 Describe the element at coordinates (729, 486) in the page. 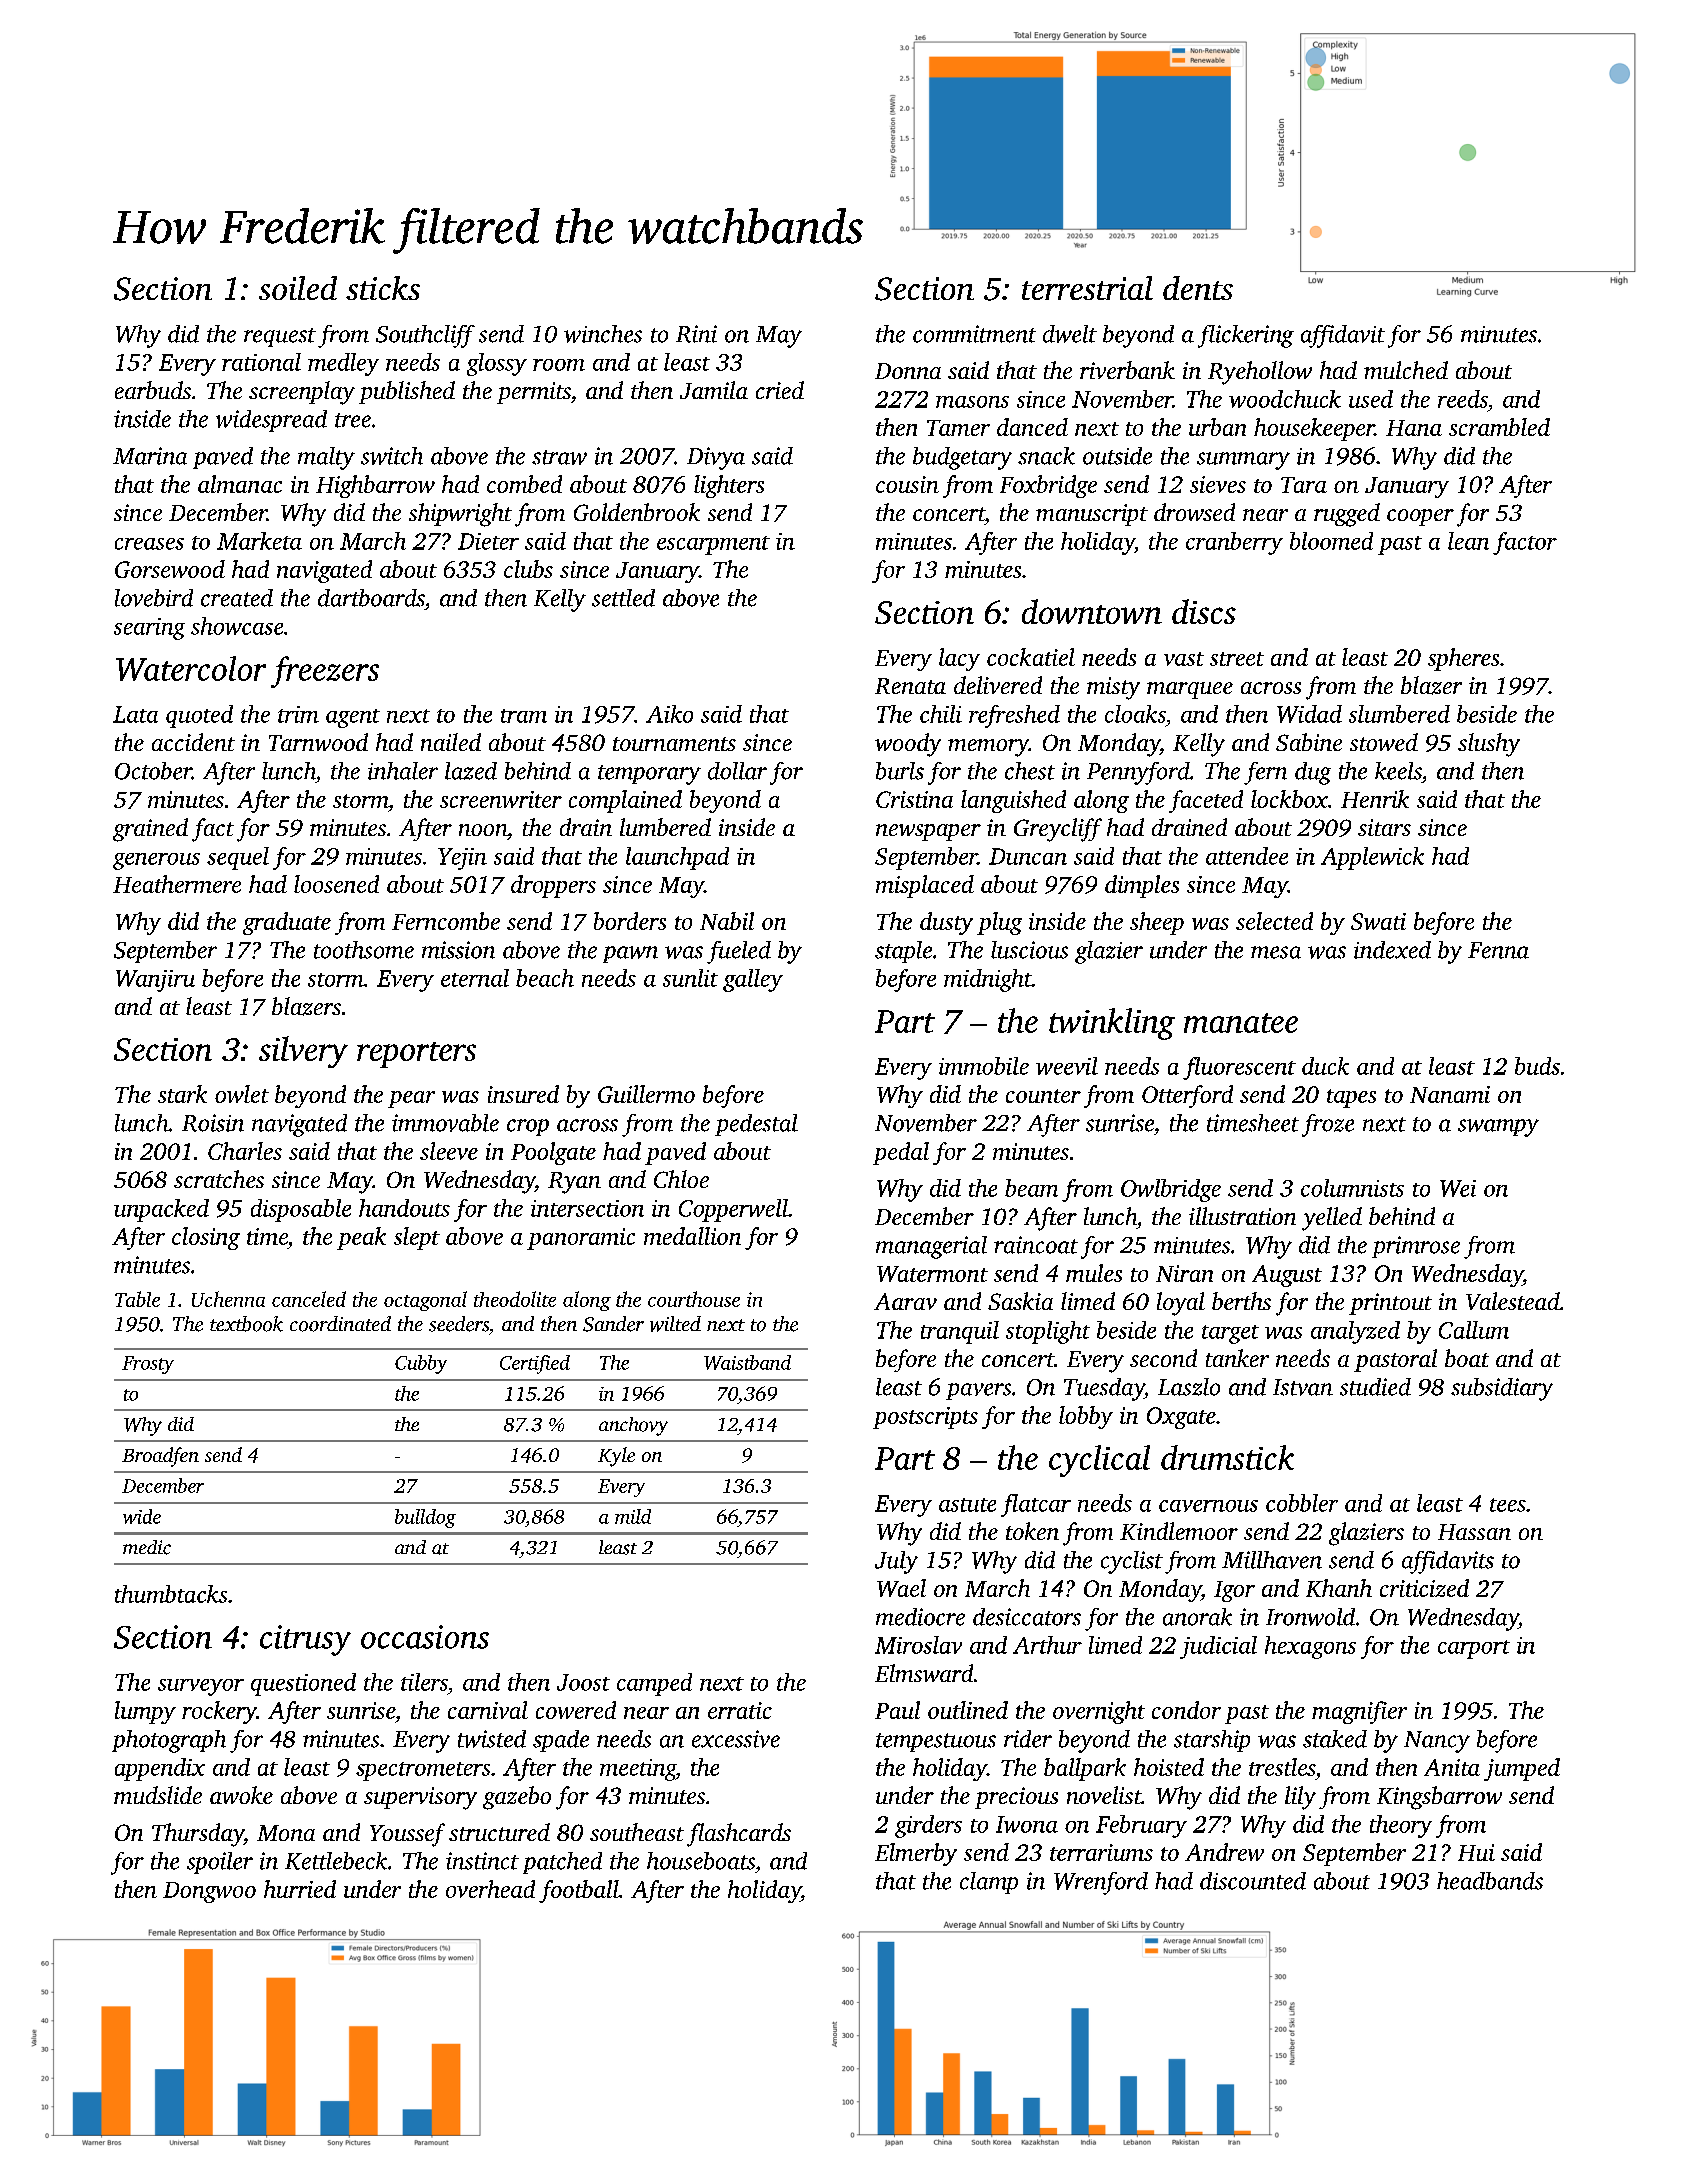

I see `lighters` at that location.
